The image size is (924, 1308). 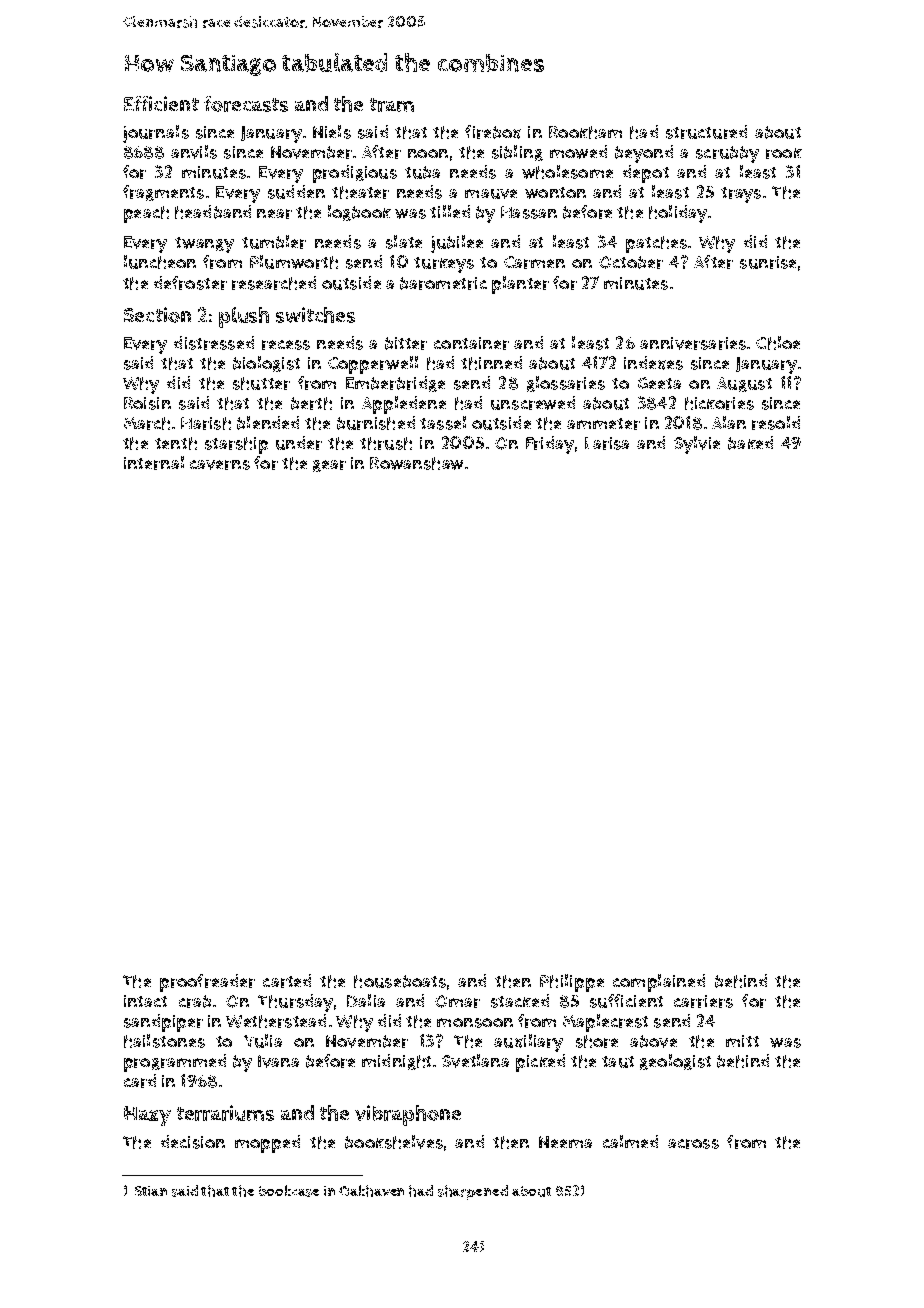 What do you see at coordinates (400, 981) in the image?
I see `houseboats` at bounding box center [400, 981].
